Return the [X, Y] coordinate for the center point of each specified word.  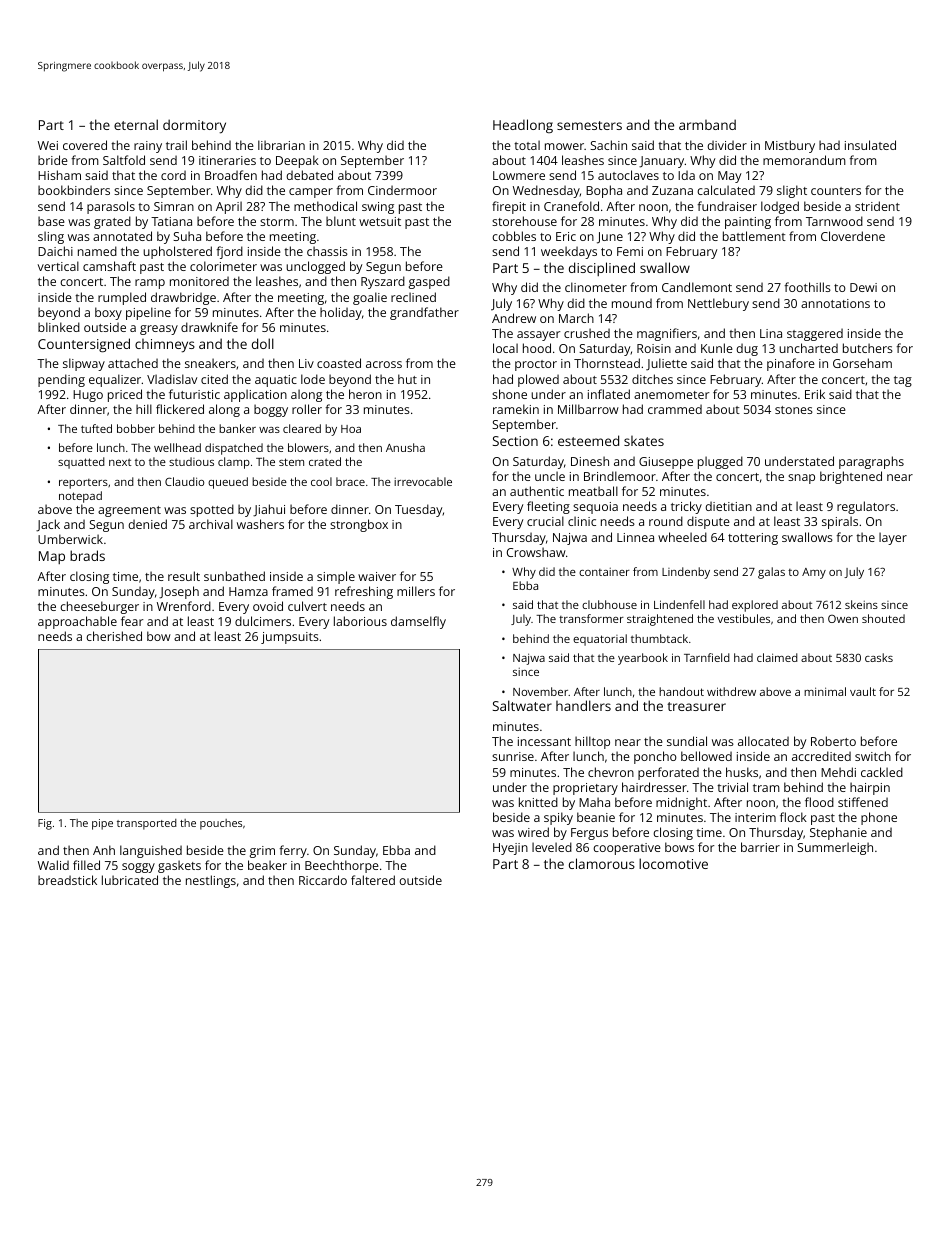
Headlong [523, 126]
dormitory [194, 126]
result [184, 576]
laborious [360, 621]
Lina [771, 333]
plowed [538, 380]
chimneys [165, 346]
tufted [96, 428]
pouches [221, 824]
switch [873, 756]
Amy [814, 573]
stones [794, 410]
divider [727, 145]
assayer [539, 336]
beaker [267, 865]
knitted [538, 802]
